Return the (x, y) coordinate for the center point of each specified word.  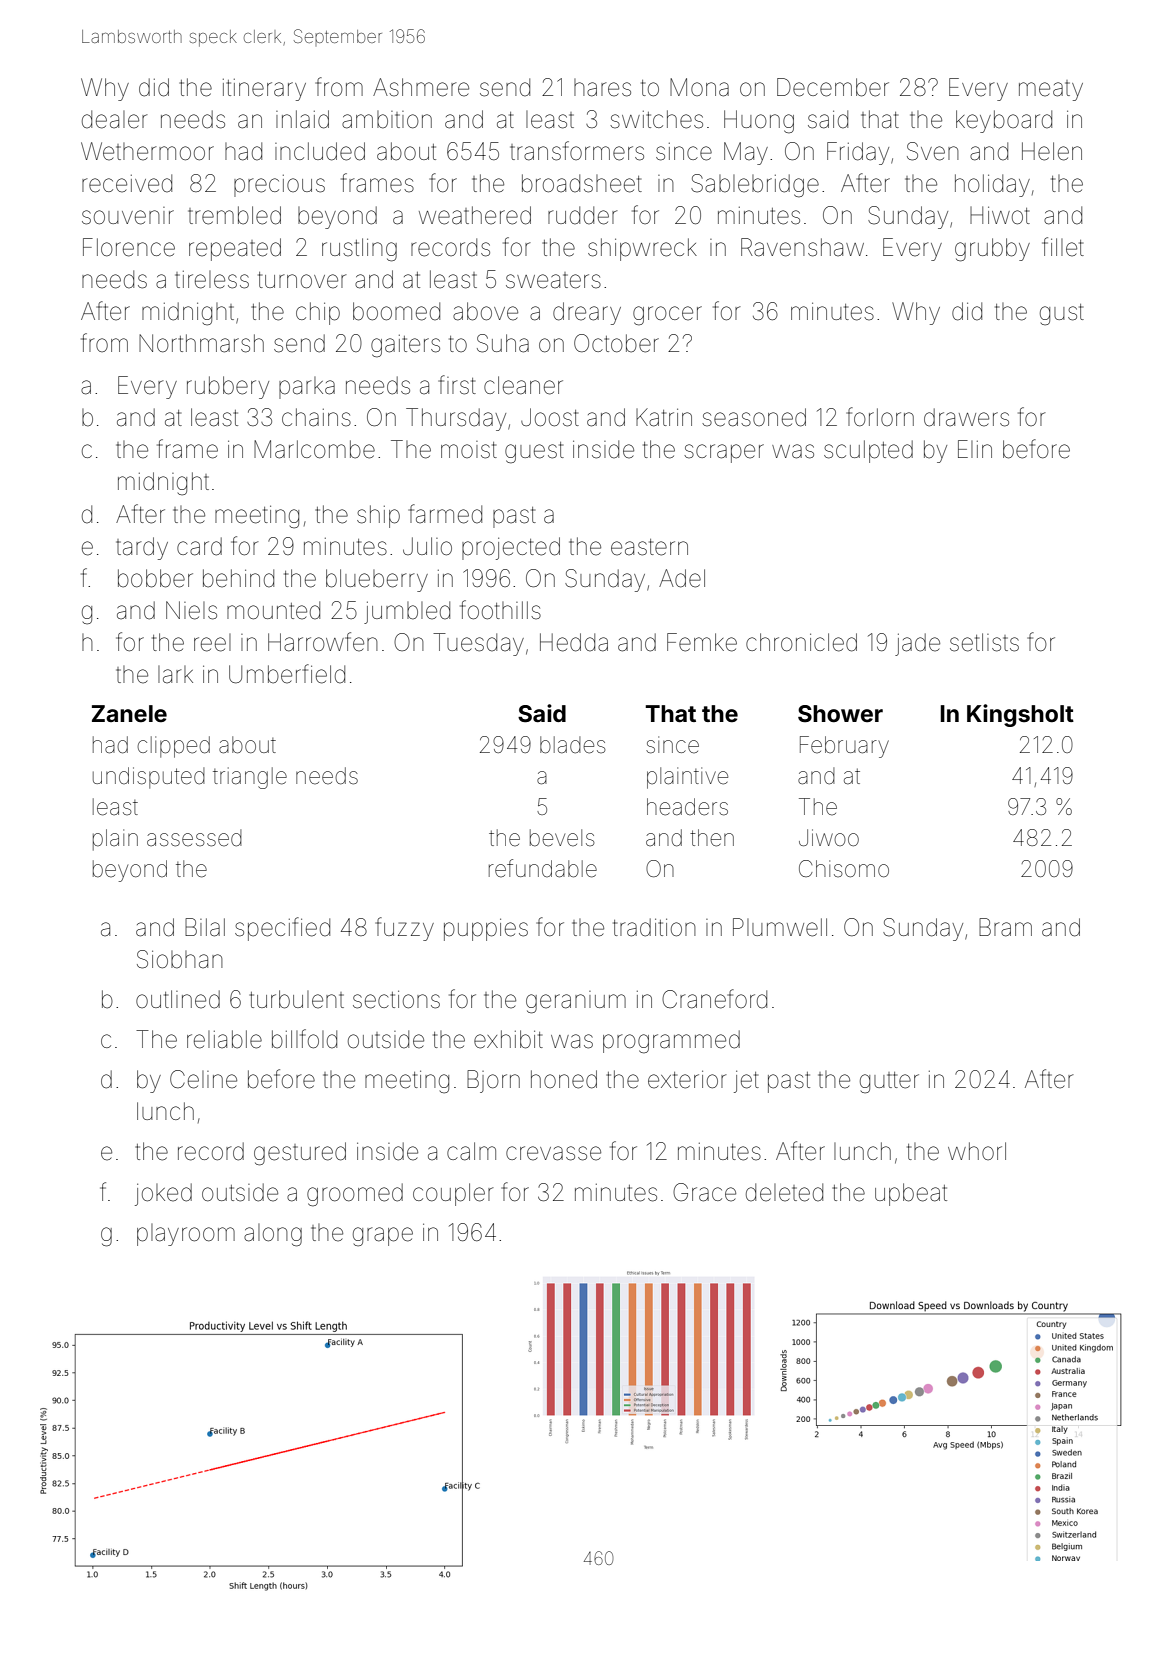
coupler (453, 1194)
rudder (583, 215)
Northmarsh (201, 343)
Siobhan (180, 959)
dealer (115, 119)
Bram (1005, 927)
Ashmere (421, 87)
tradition (654, 927)
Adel (682, 578)
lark (175, 675)
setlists (984, 642)
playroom (186, 1235)
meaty (1051, 90)
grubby (992, 250)
